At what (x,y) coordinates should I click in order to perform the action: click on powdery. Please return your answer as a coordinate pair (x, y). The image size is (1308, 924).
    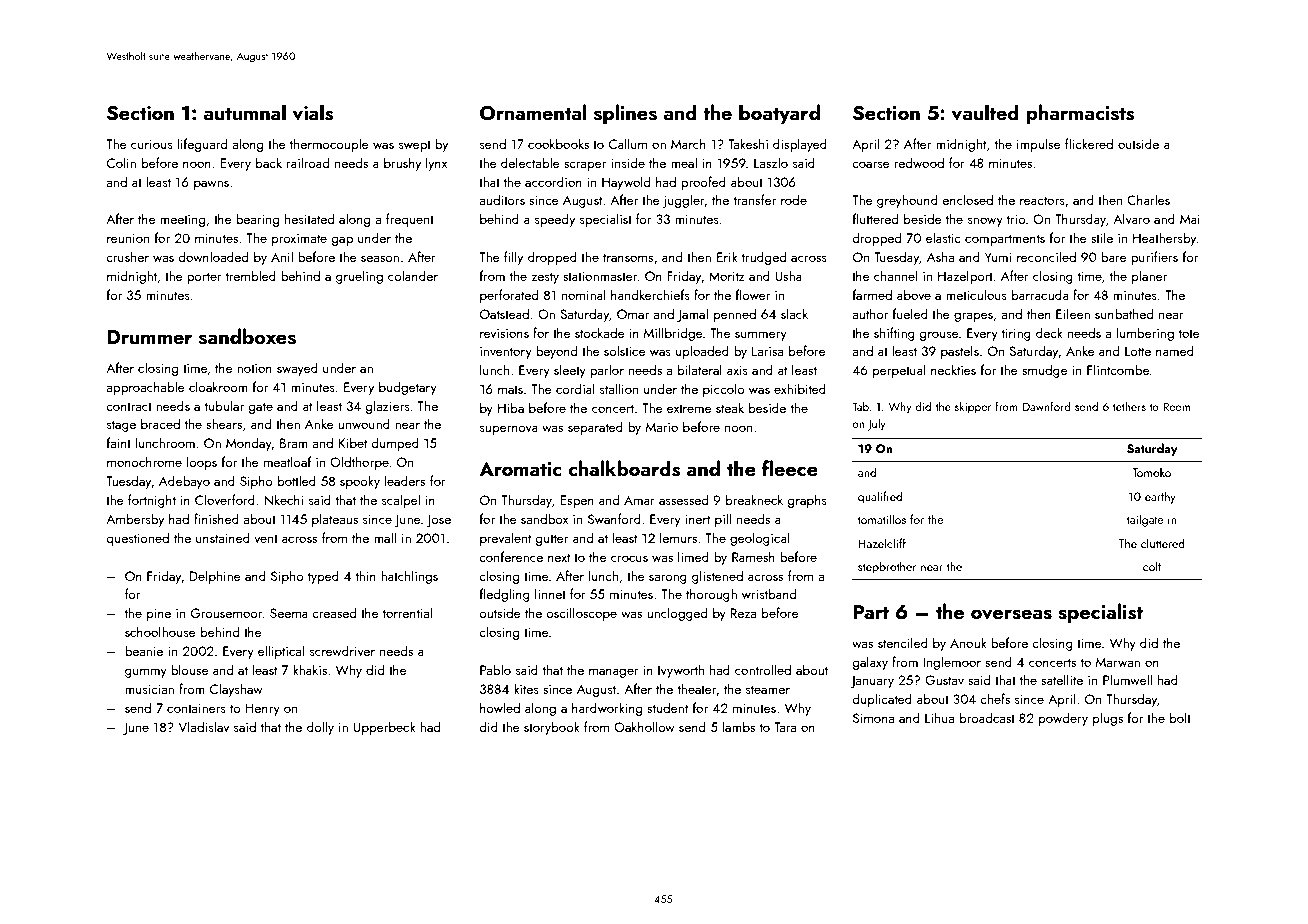
    Looking at the image, I should click on (1063, 719).
